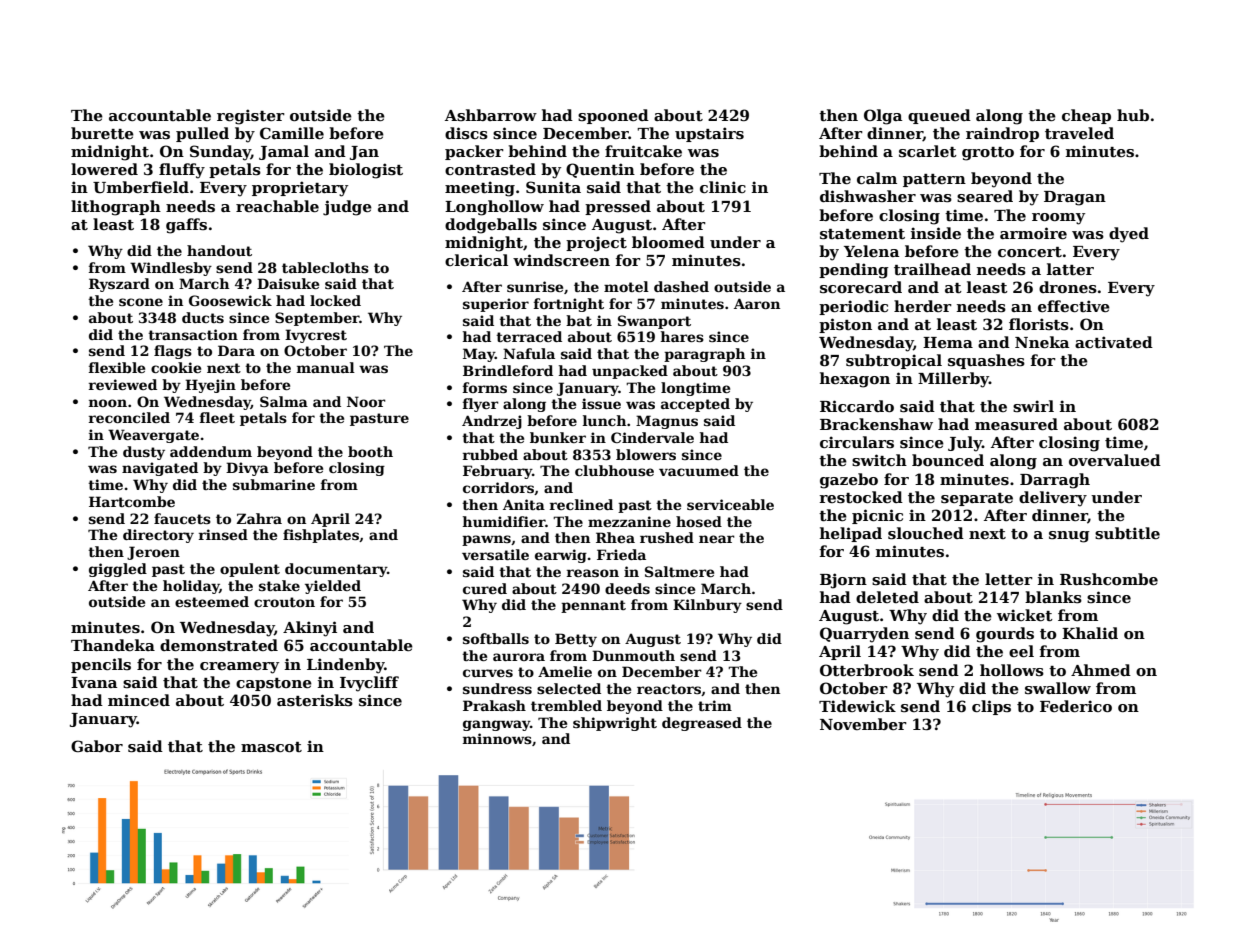  What do you see at coordinates (491, 115) in the document?
I see `Ashbarrow` at bounding box center [491, 115].
